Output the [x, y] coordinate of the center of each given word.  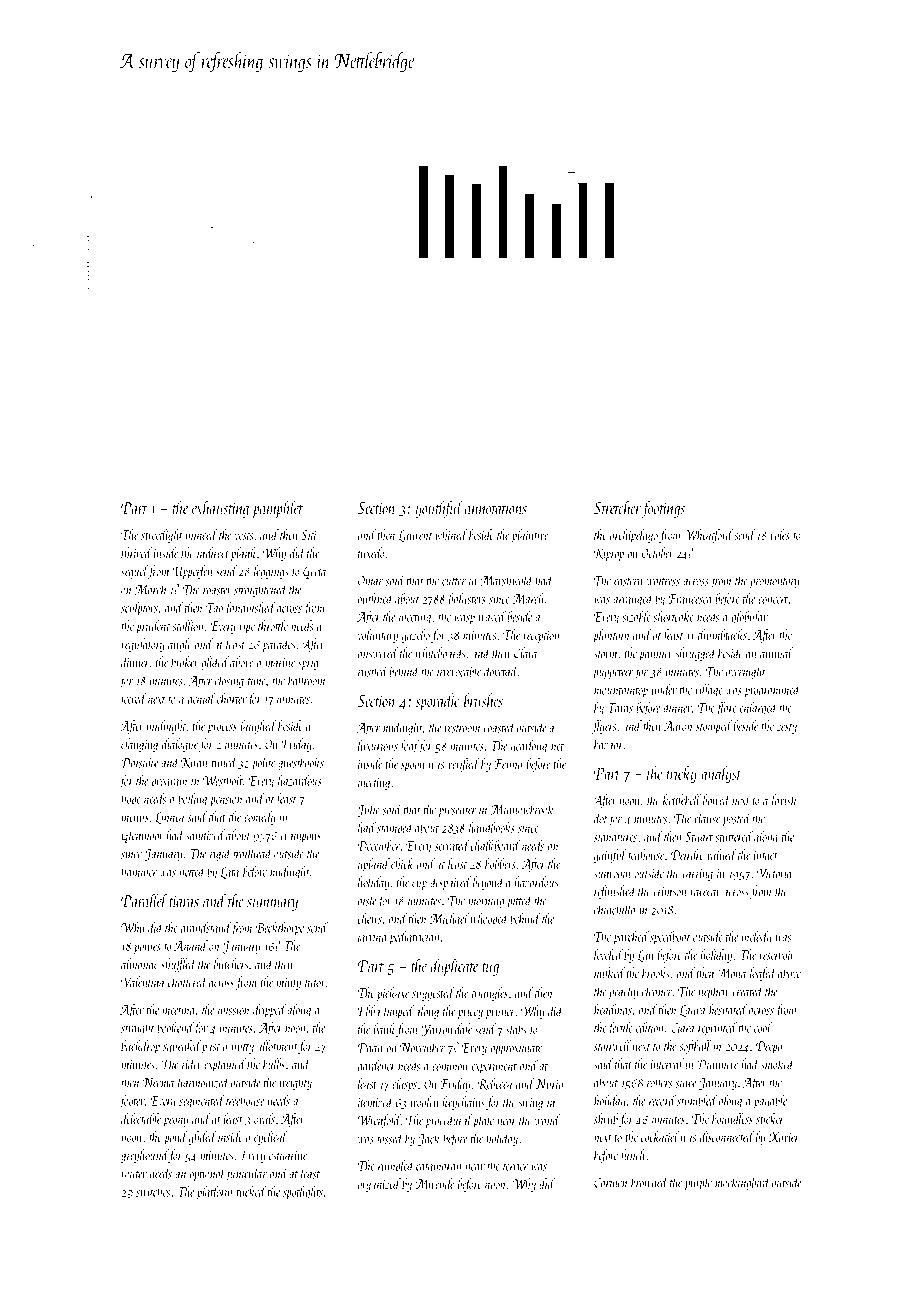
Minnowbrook [522, 809]
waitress [663, 581]
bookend [175, 1027]
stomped [714, 727]
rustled [373, 671]
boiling [192, 800]
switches [153, 1191]
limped [399, 1012]
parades [279, 645]
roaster [217, 591]
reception [541, 637]
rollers [659, 1082]
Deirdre [687, 854]
